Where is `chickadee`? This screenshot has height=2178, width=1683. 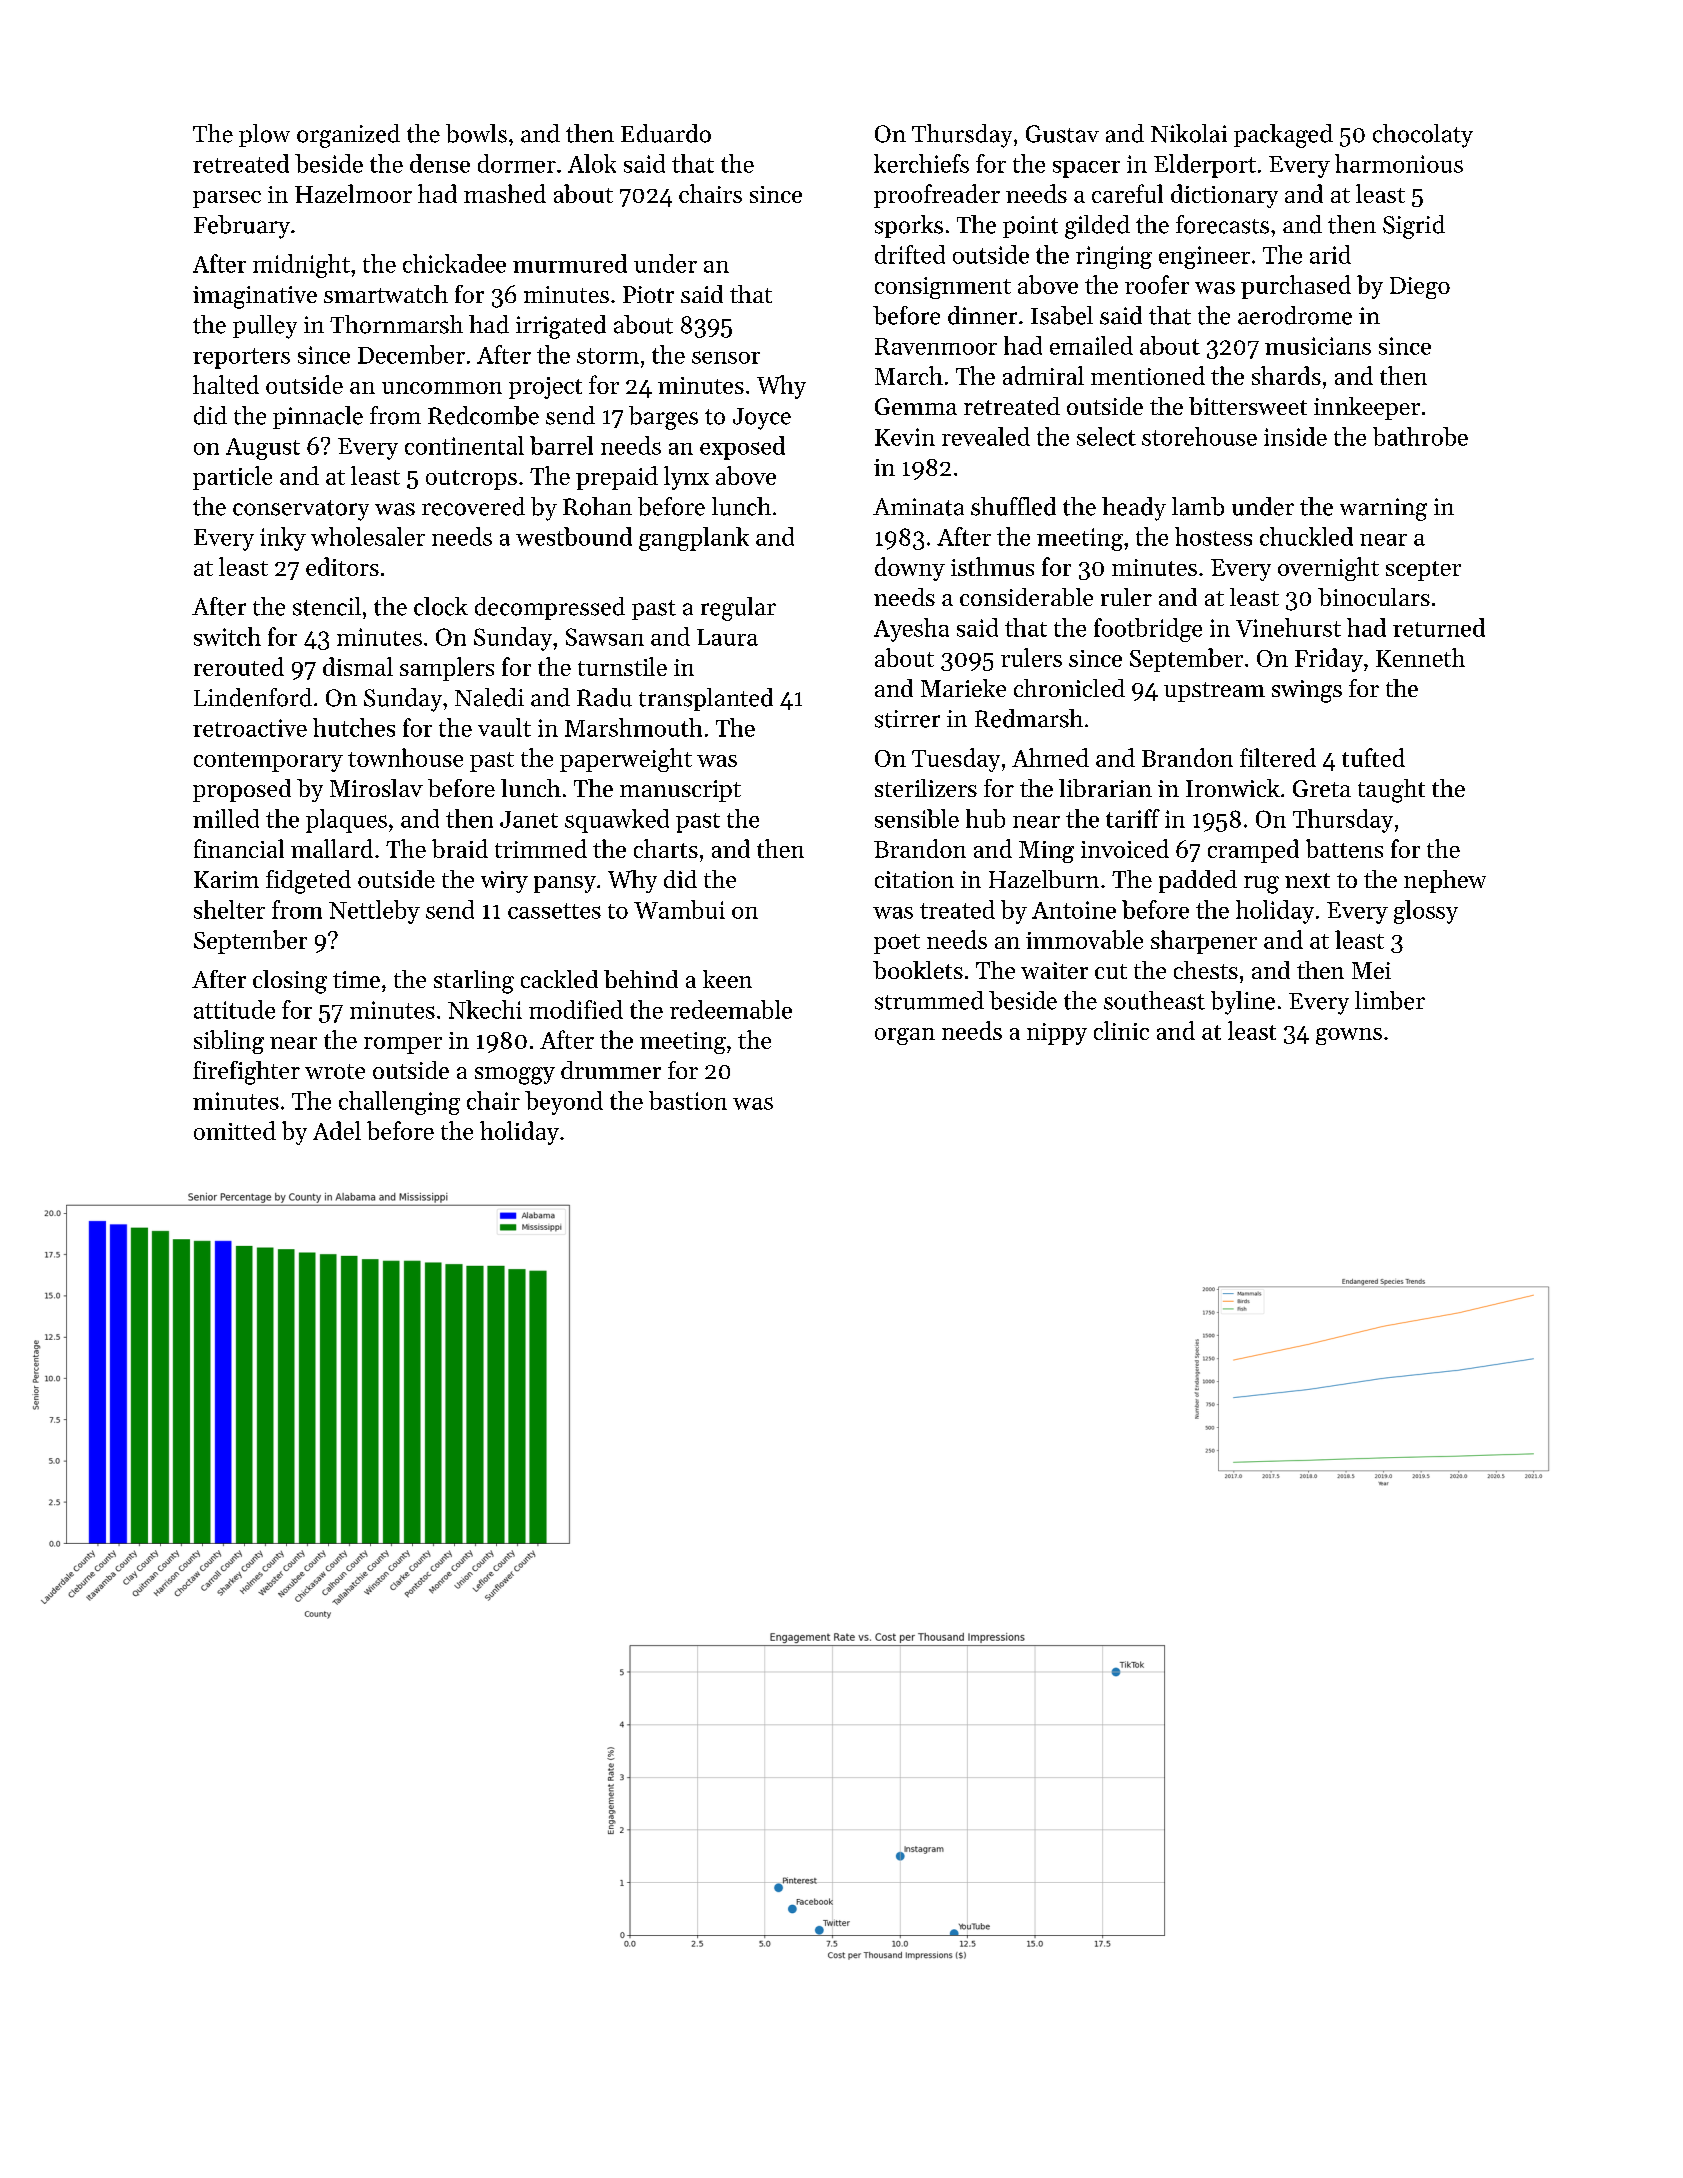 chickadee is located at coordinates (454, 263).
